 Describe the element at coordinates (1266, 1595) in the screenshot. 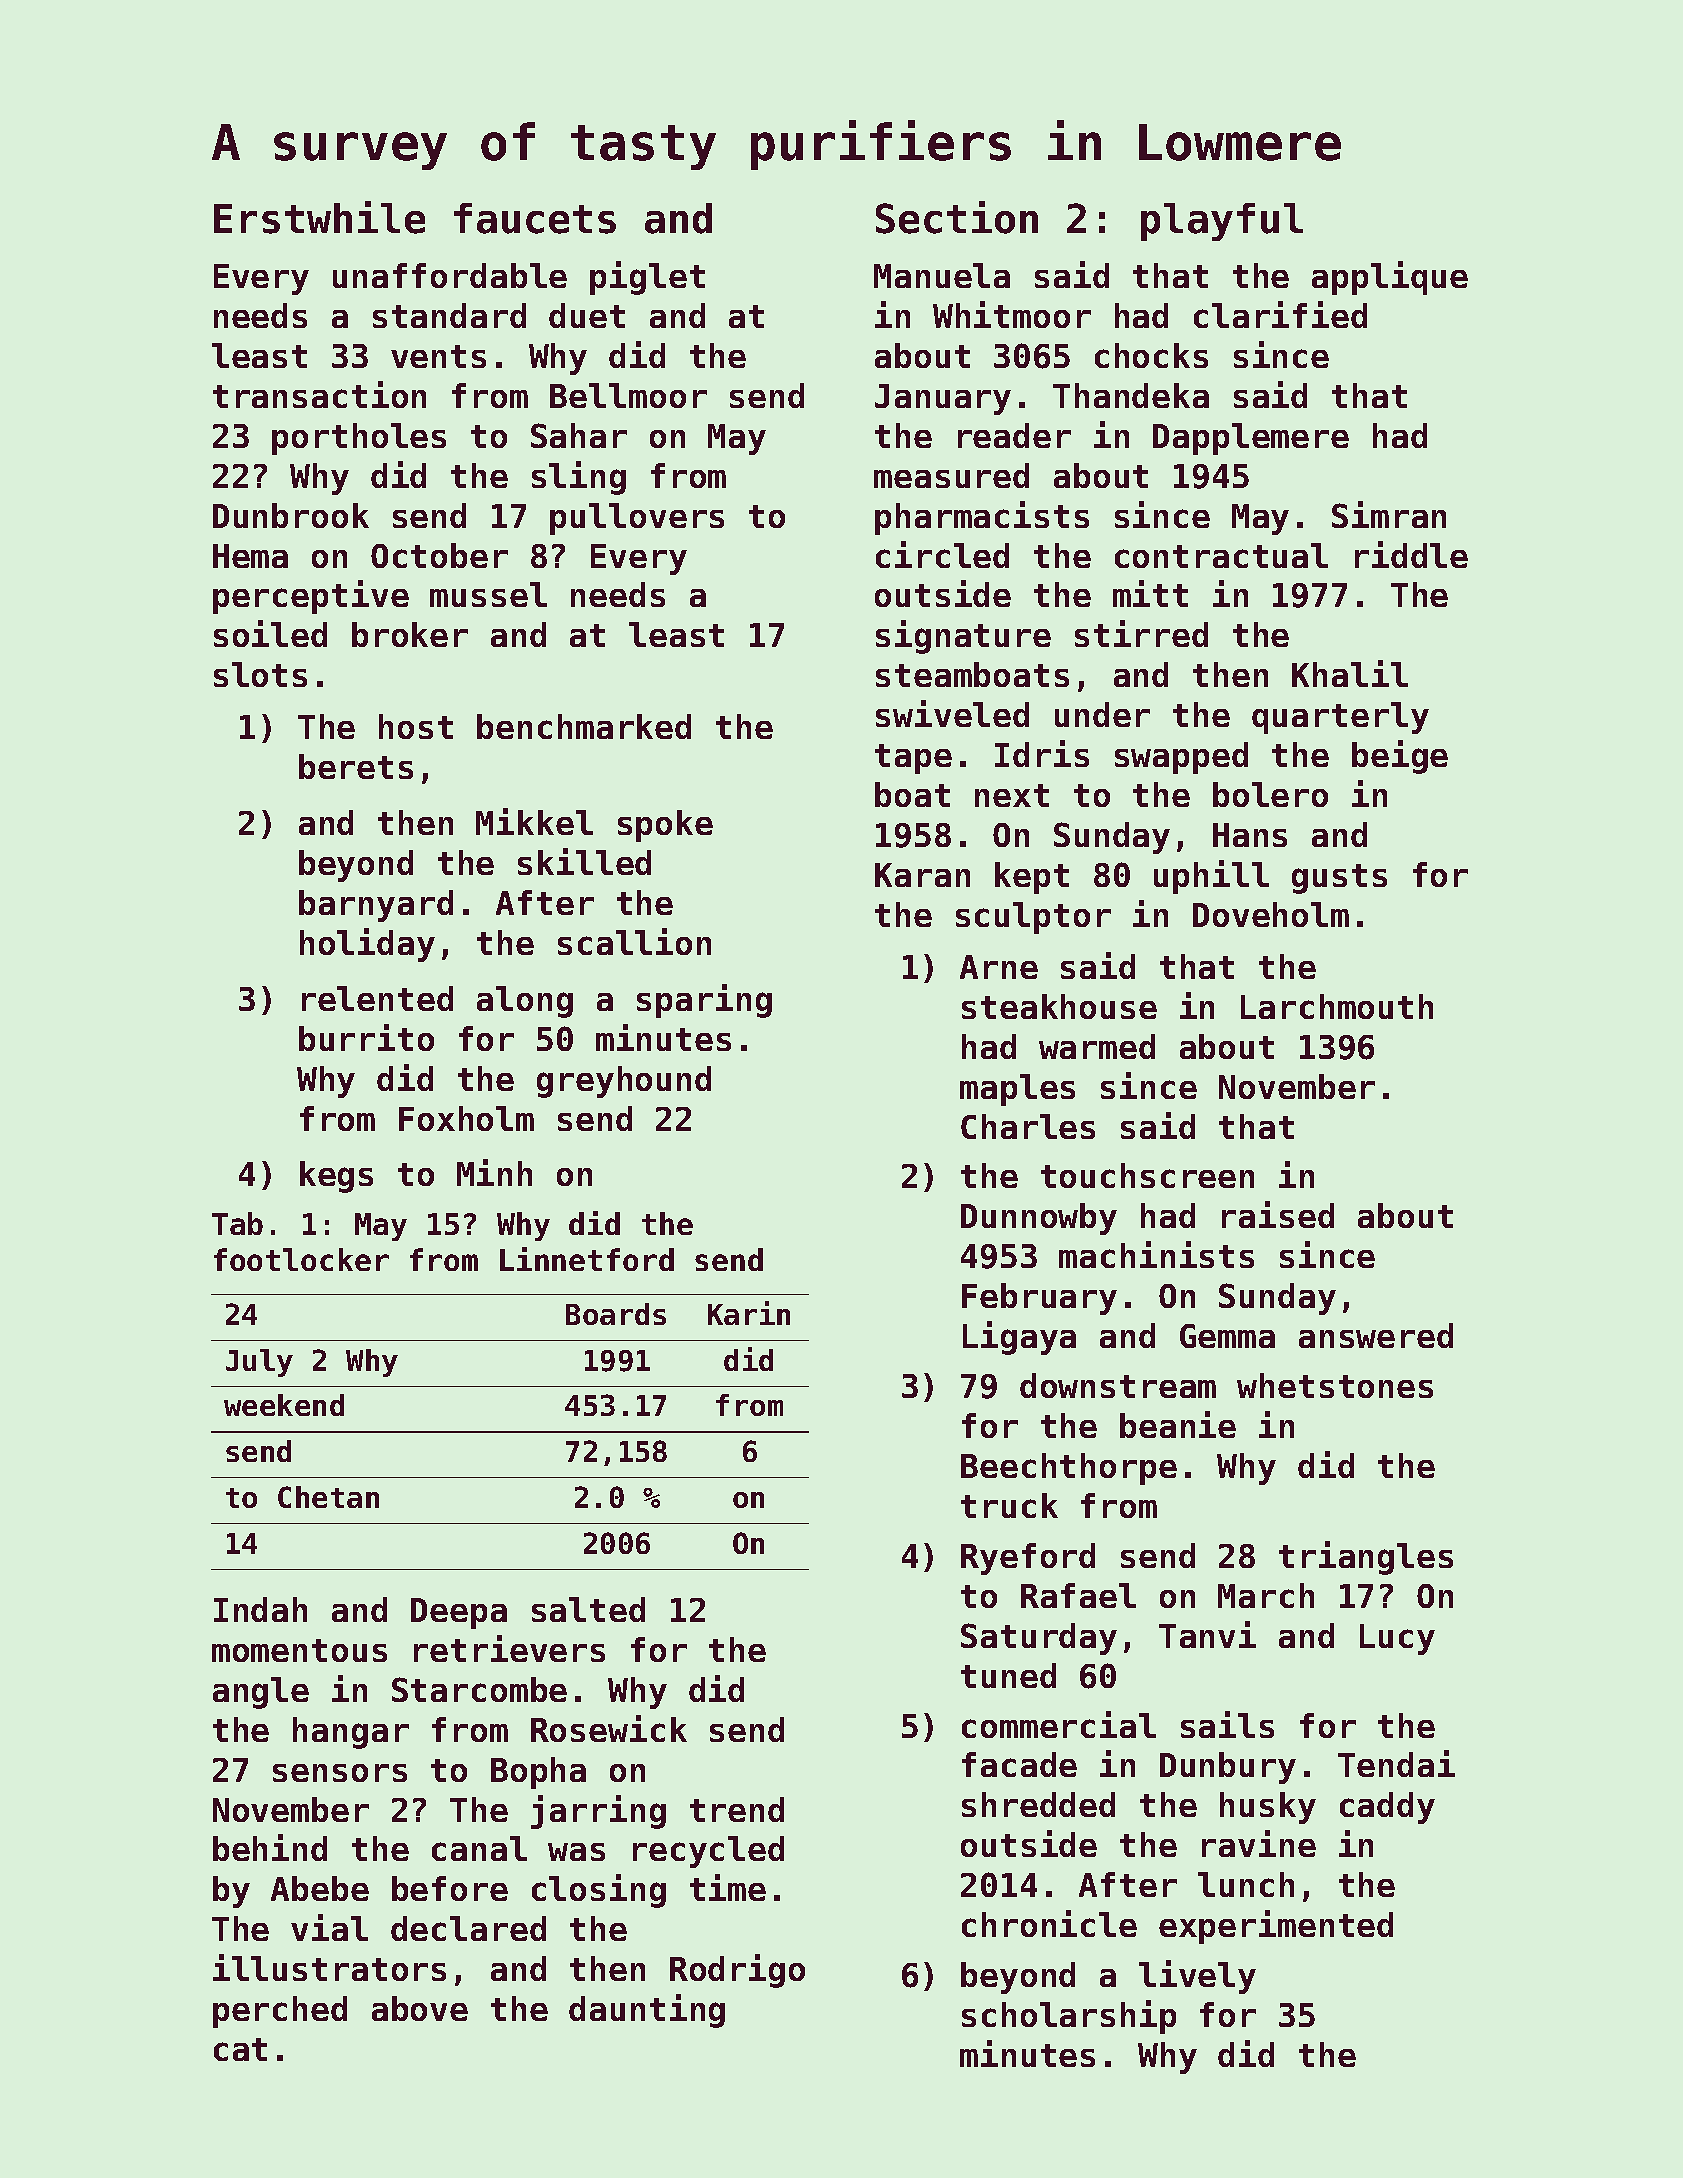

I see `March` at that location.
